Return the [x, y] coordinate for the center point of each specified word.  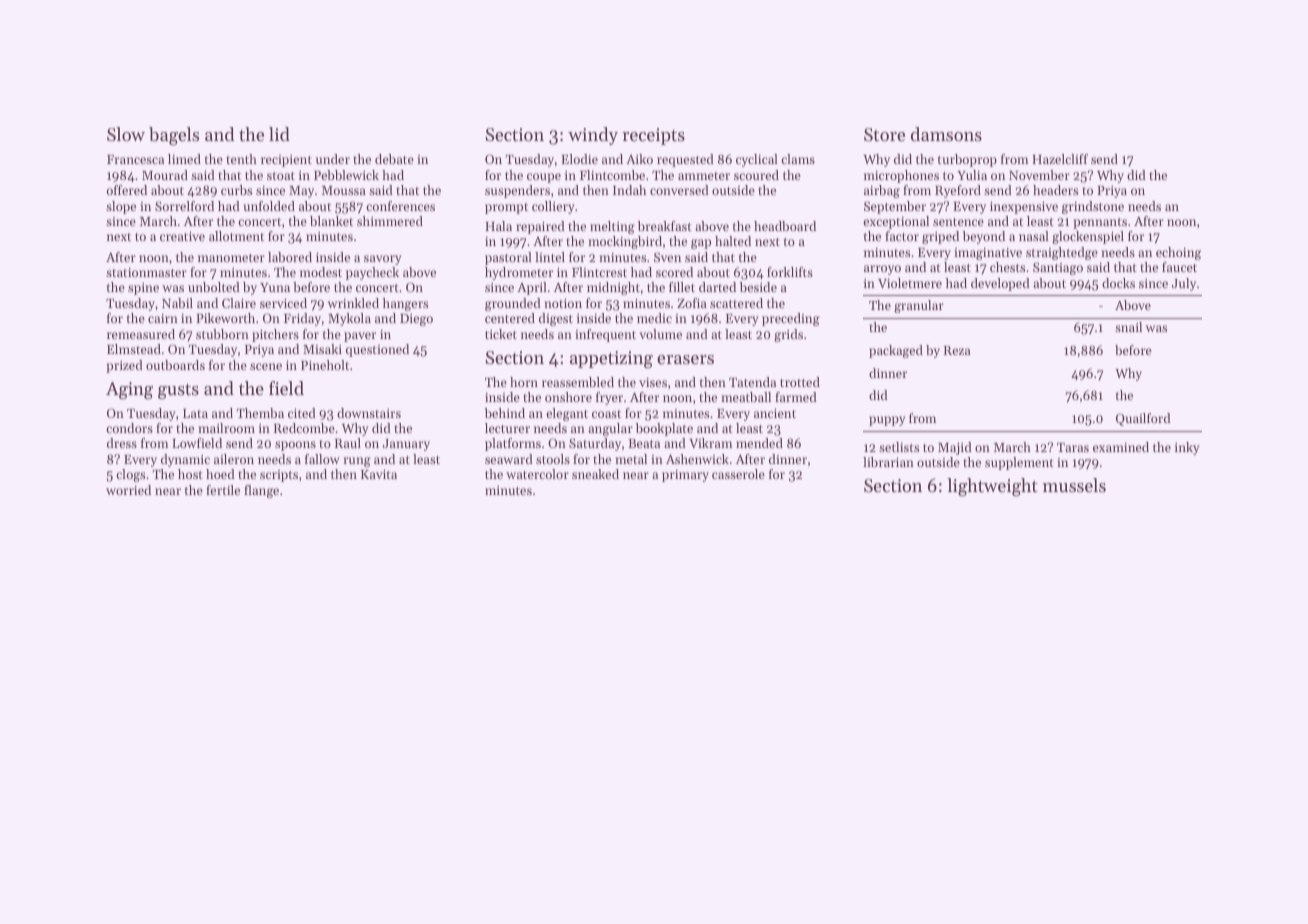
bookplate [664, 429]
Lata [195, 413]
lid [279, 134]
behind [505, 413]
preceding [791, 319]
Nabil [177, 303]
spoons [295, 446]
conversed [679, 190]
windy [593, 136]
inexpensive [1024, 207]
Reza [957, 350]
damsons [946, 134]
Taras [1073, 447]
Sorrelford [184, 206]
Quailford [1143, 419]
